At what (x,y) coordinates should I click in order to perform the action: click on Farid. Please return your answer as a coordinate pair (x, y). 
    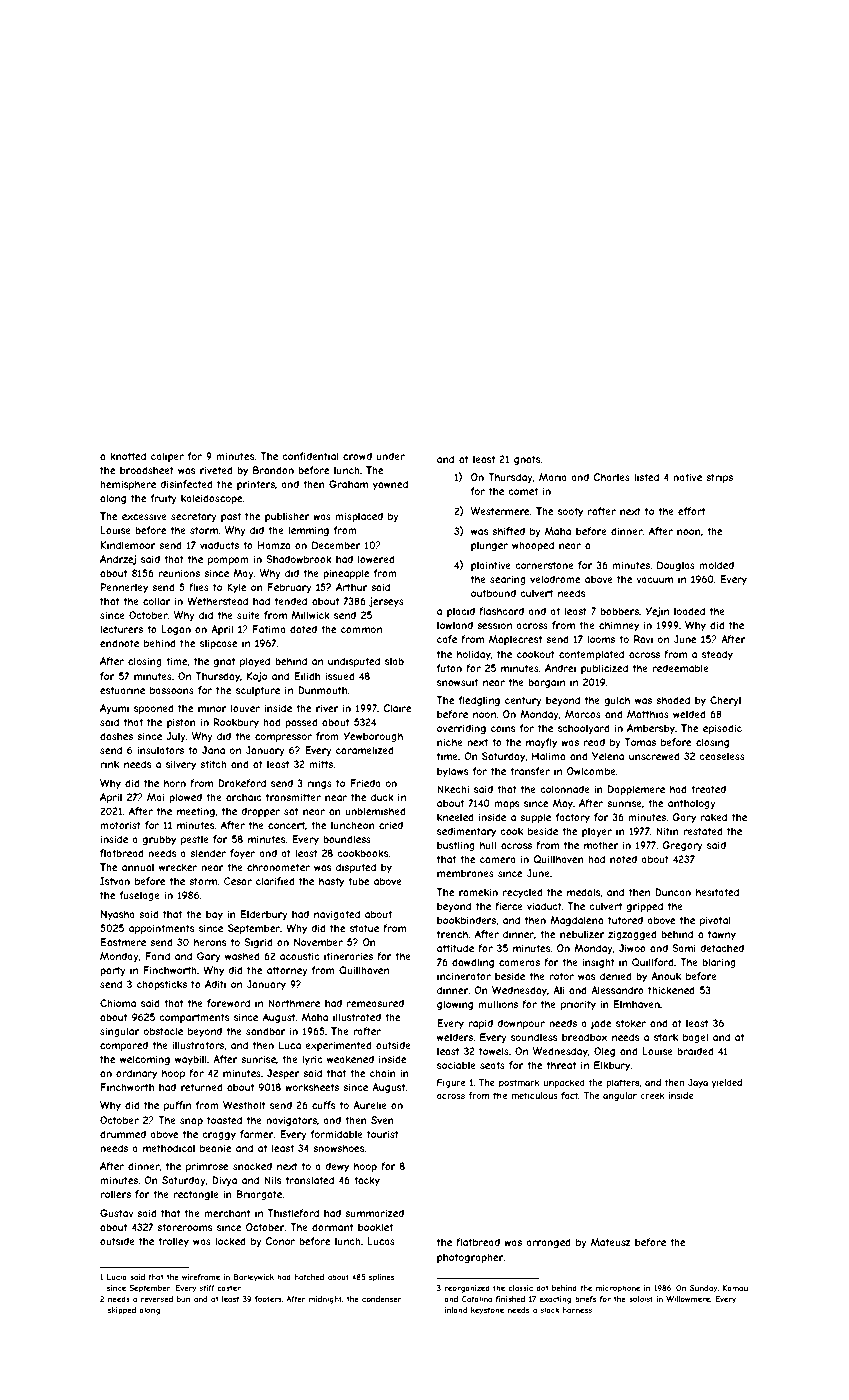
    Looking at the image, I should click on (157, 956).
